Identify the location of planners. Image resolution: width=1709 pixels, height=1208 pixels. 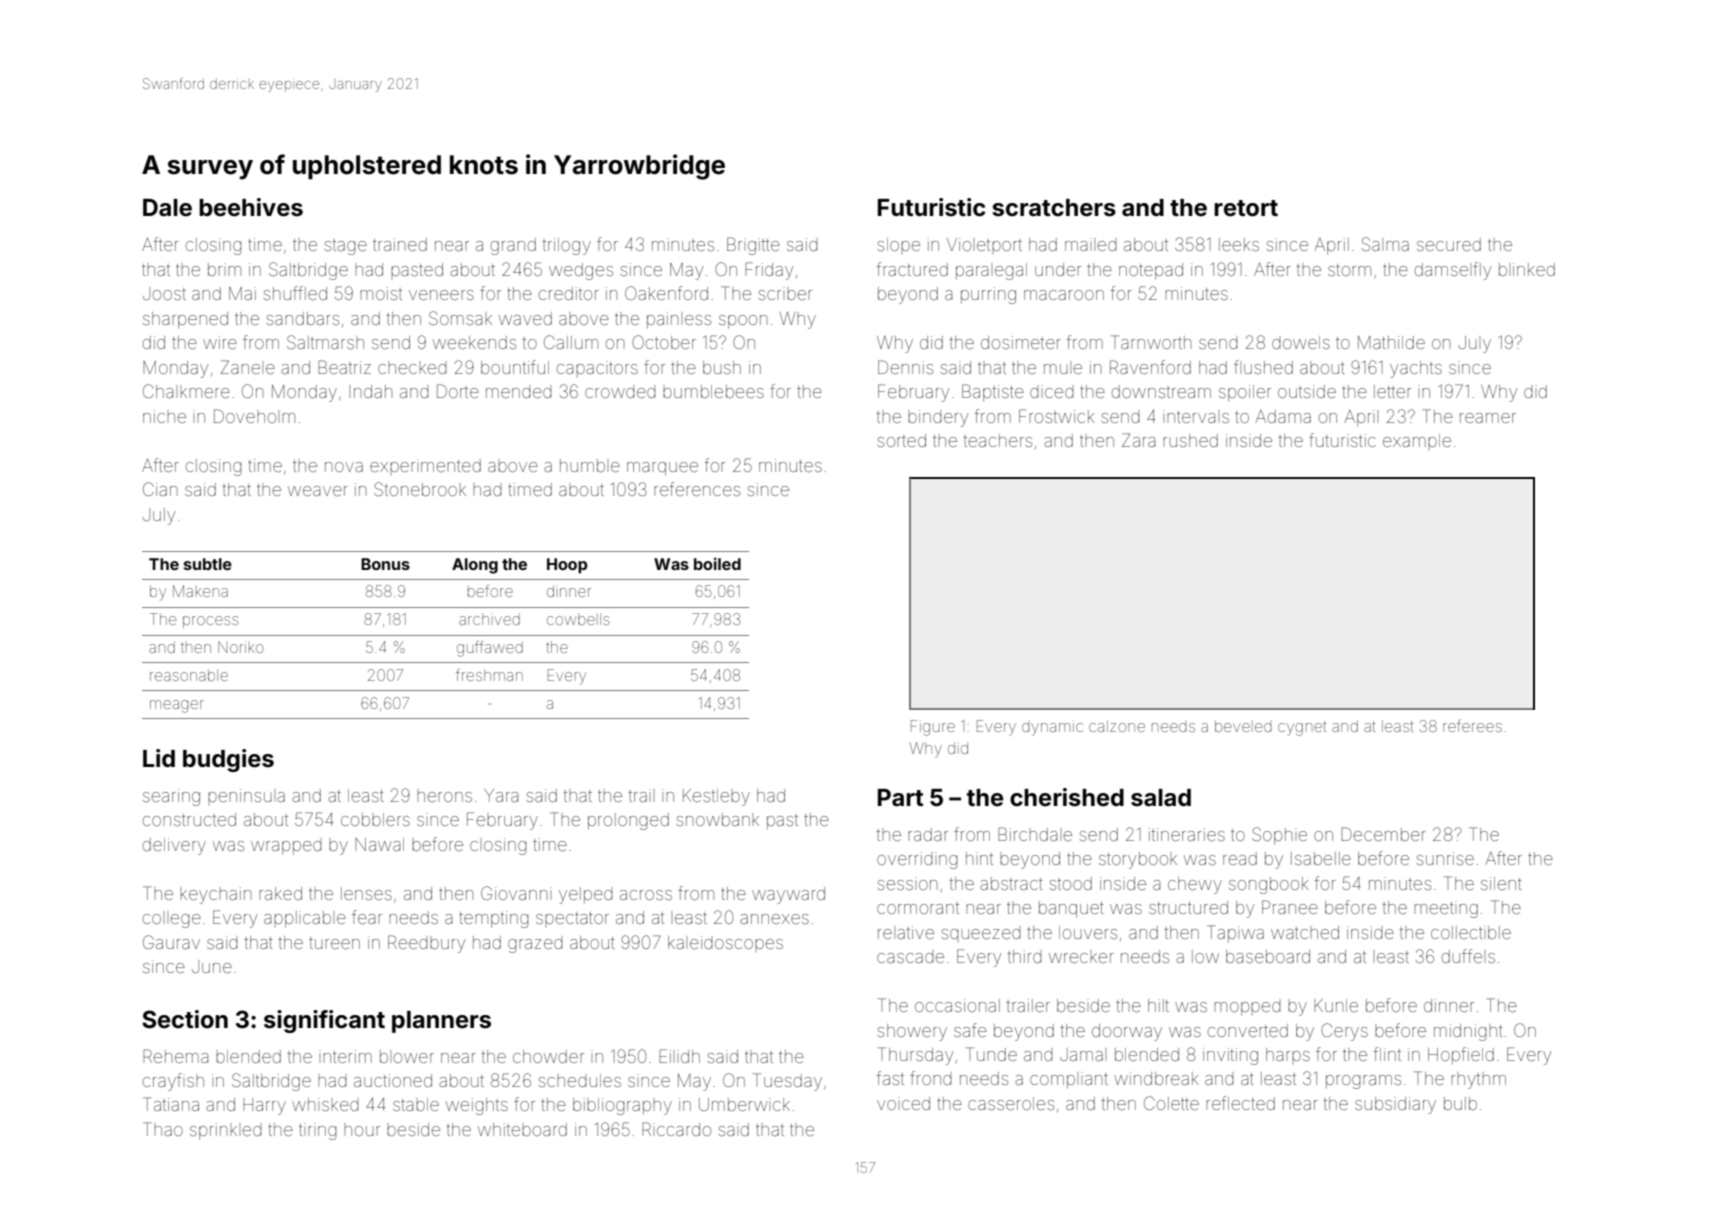
(441, 1022).
